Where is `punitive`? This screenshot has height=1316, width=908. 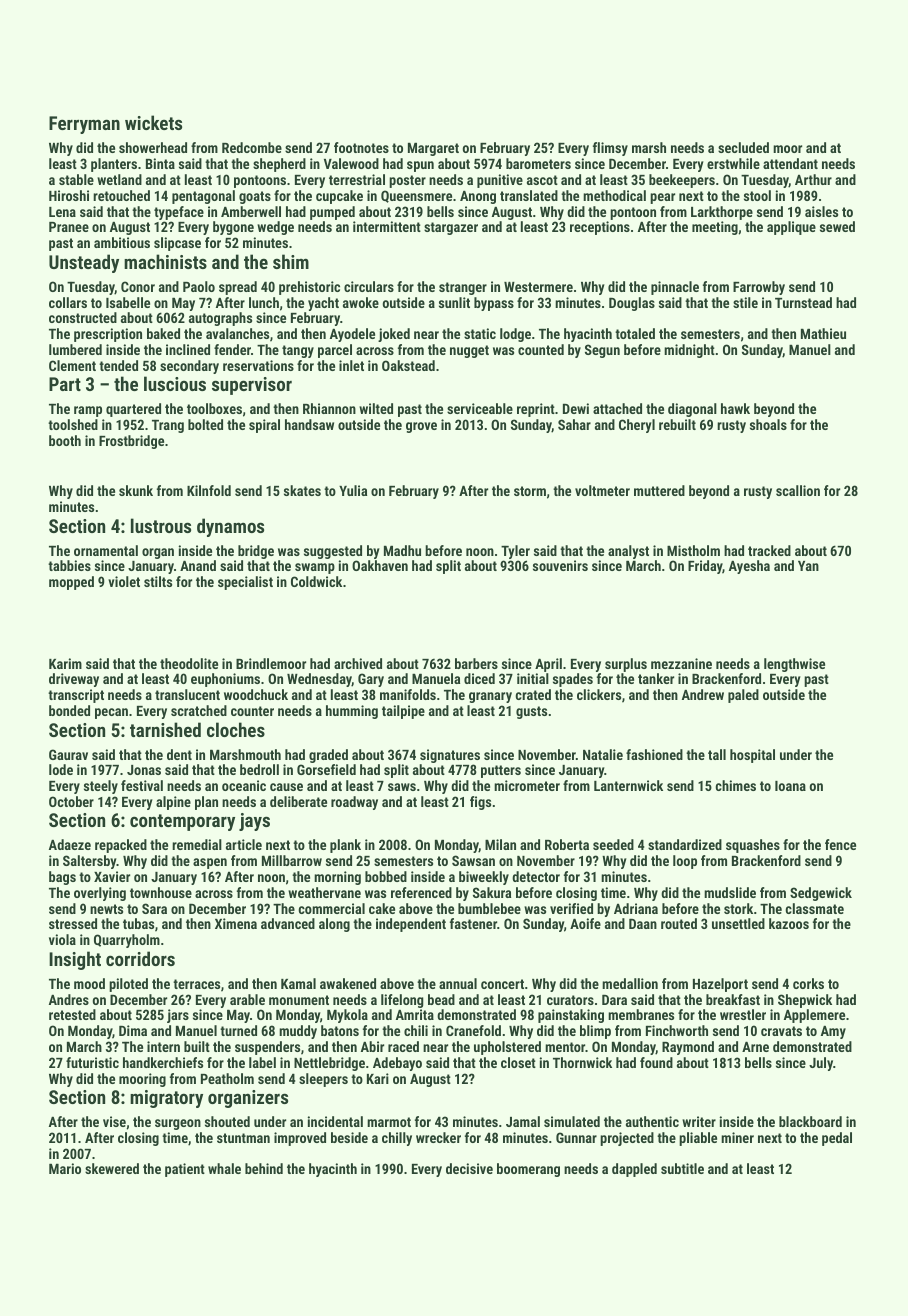
punitive is located at coordinates (500, 181).
